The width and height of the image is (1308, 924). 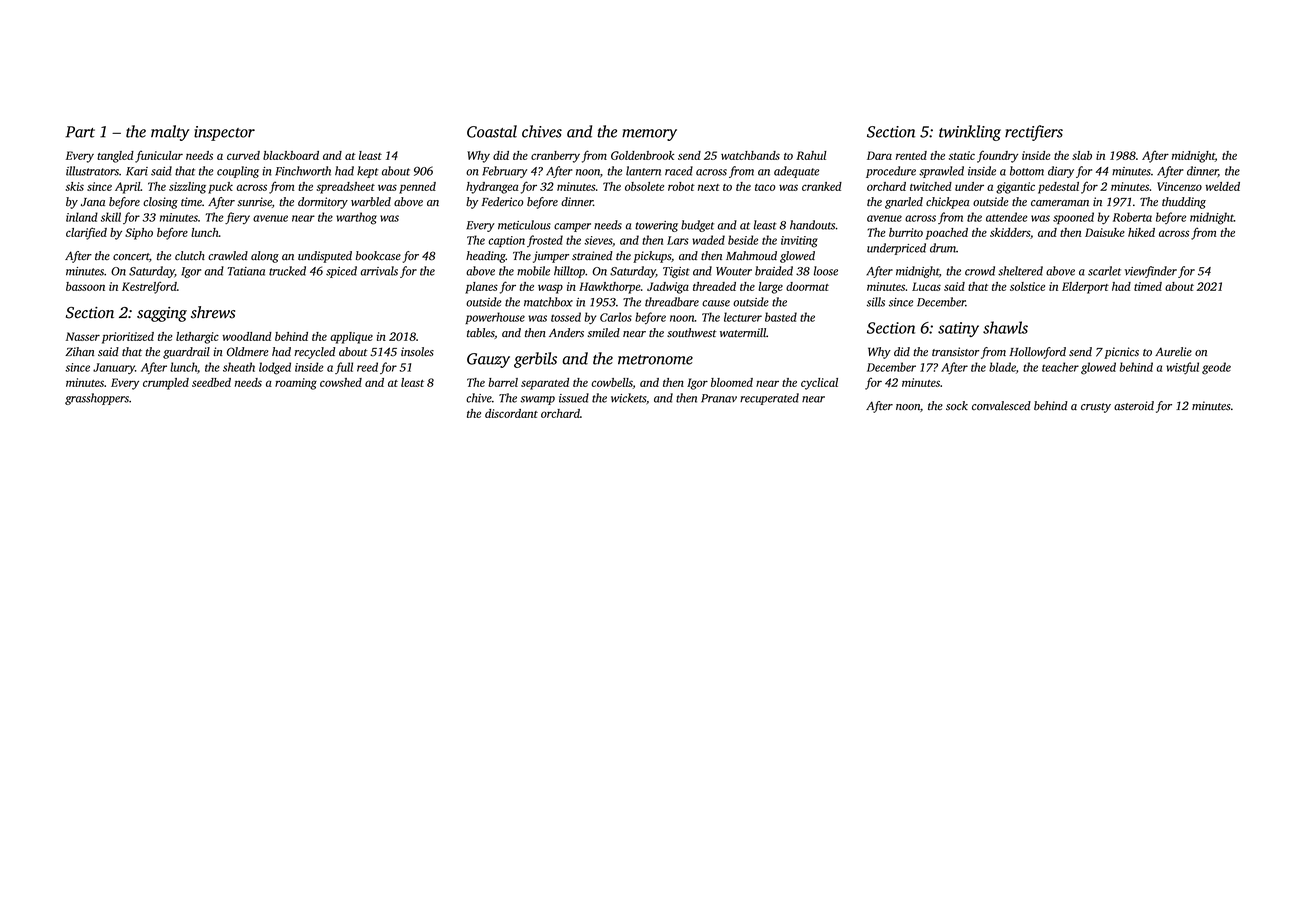 What do you see at coordinates (503, 382) in the image?
I see `barrel` at bounding box center [503, 382].
